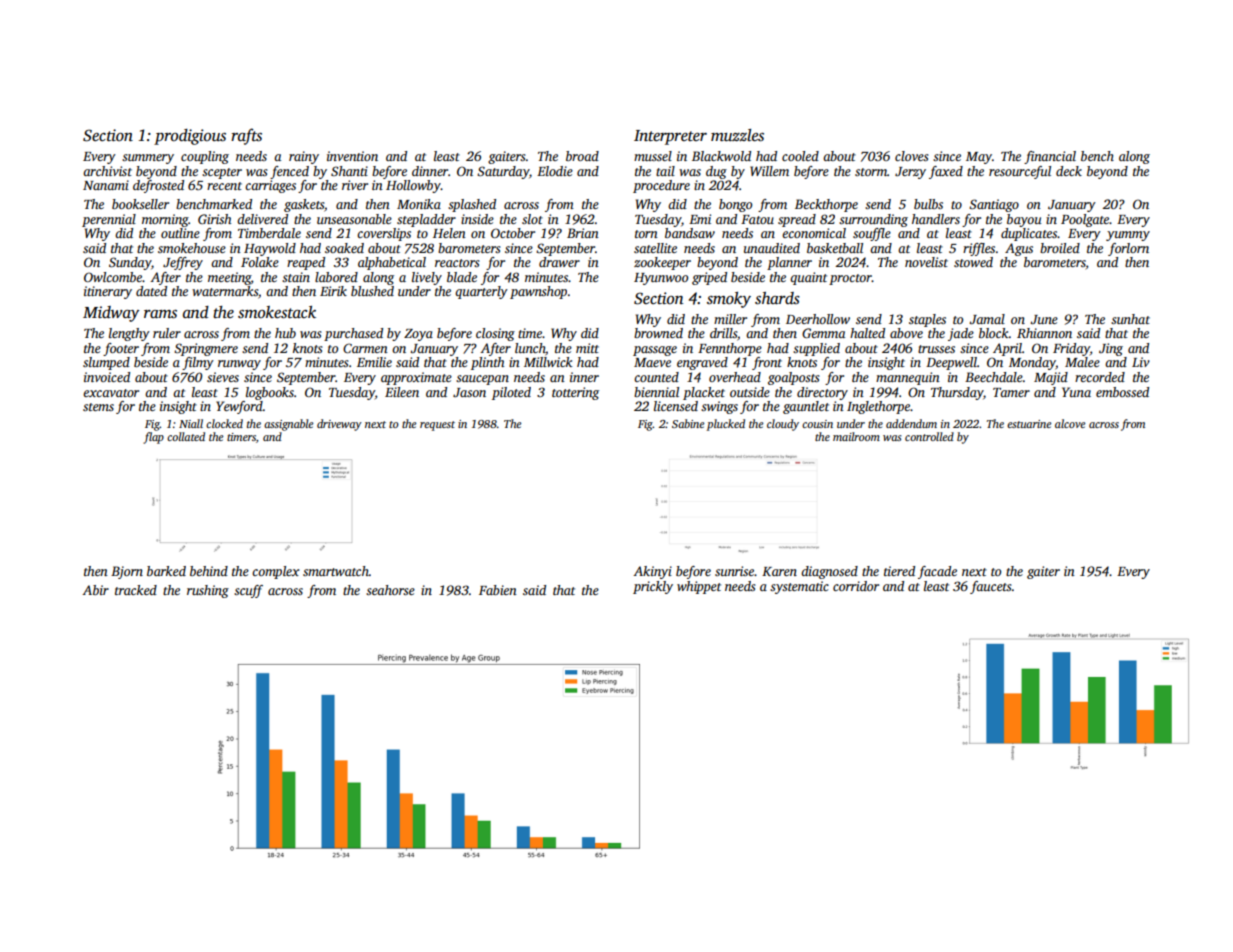 The height and width of the page is (952, 1233). What do you see at coordinates (208, 591) in the page?
I see `rushing` at bounding box center [208, 591].
